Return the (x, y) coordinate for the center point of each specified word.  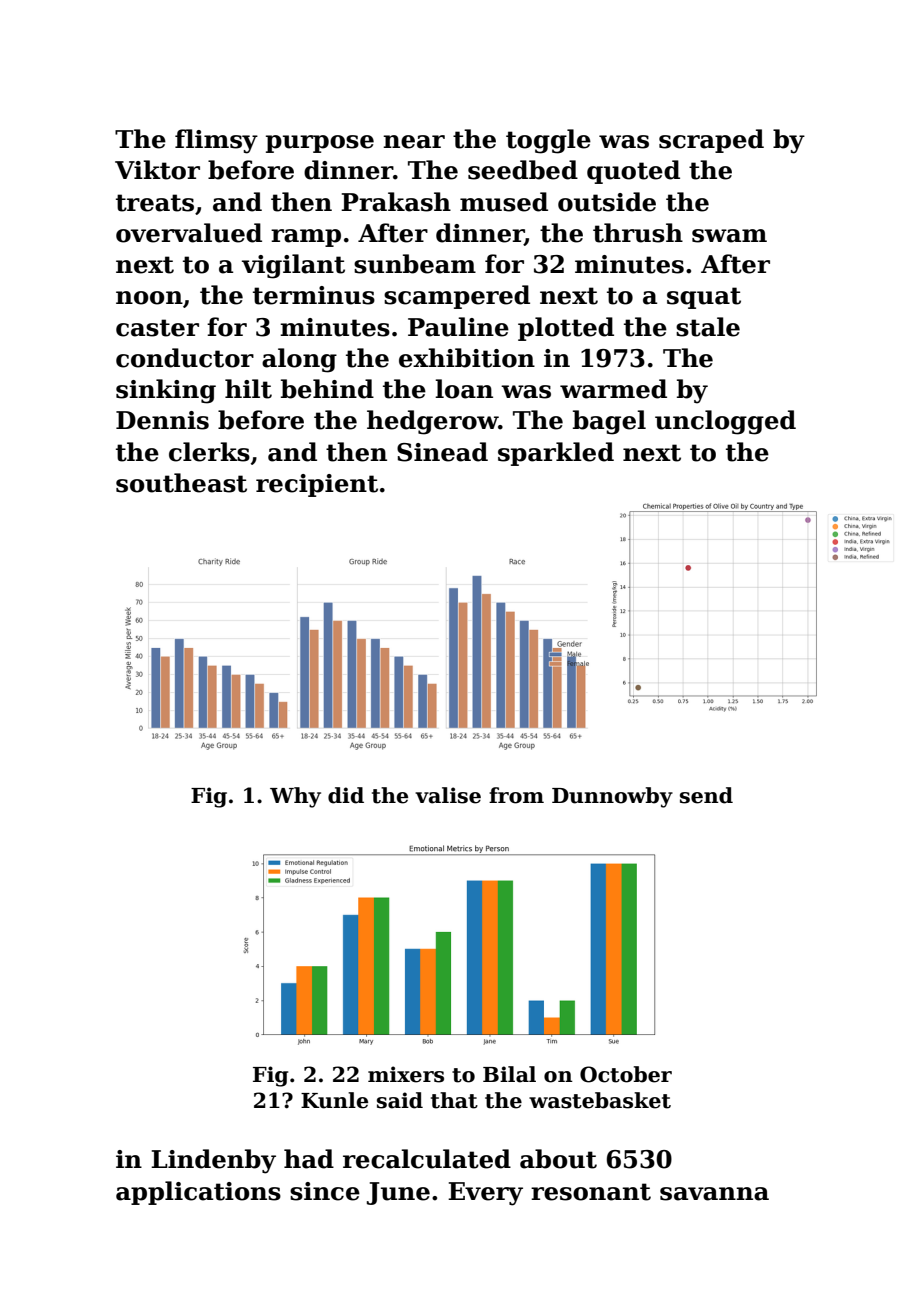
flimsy (216, 141)
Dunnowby (612, 797)
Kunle (334, 1100)
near (414, 142)
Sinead (442, 452)
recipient (317, 485)
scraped (711, 141)
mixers (406, 1074)
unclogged (725, 422)
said (400, 1100)
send (706, 795)
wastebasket (600, 1100)
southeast (181, 483)
